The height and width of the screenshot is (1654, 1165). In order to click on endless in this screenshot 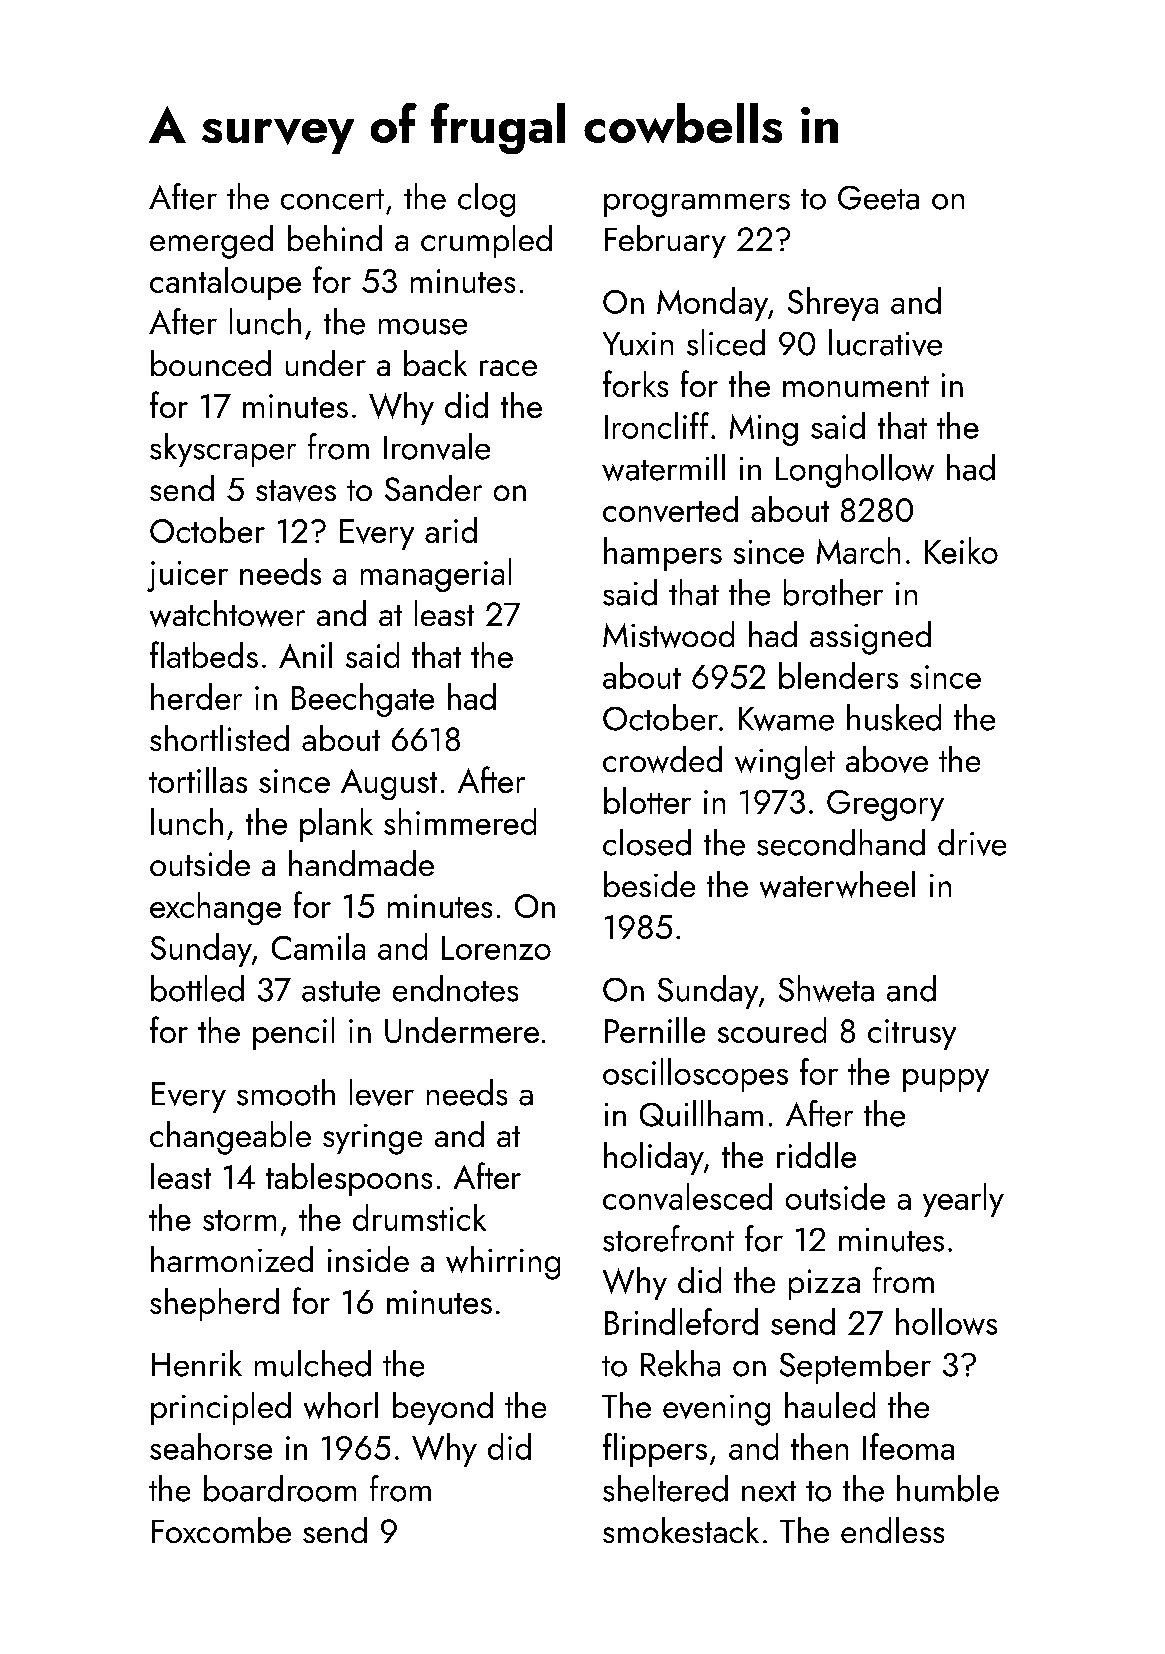, I will do `click(892, 1530)`.
